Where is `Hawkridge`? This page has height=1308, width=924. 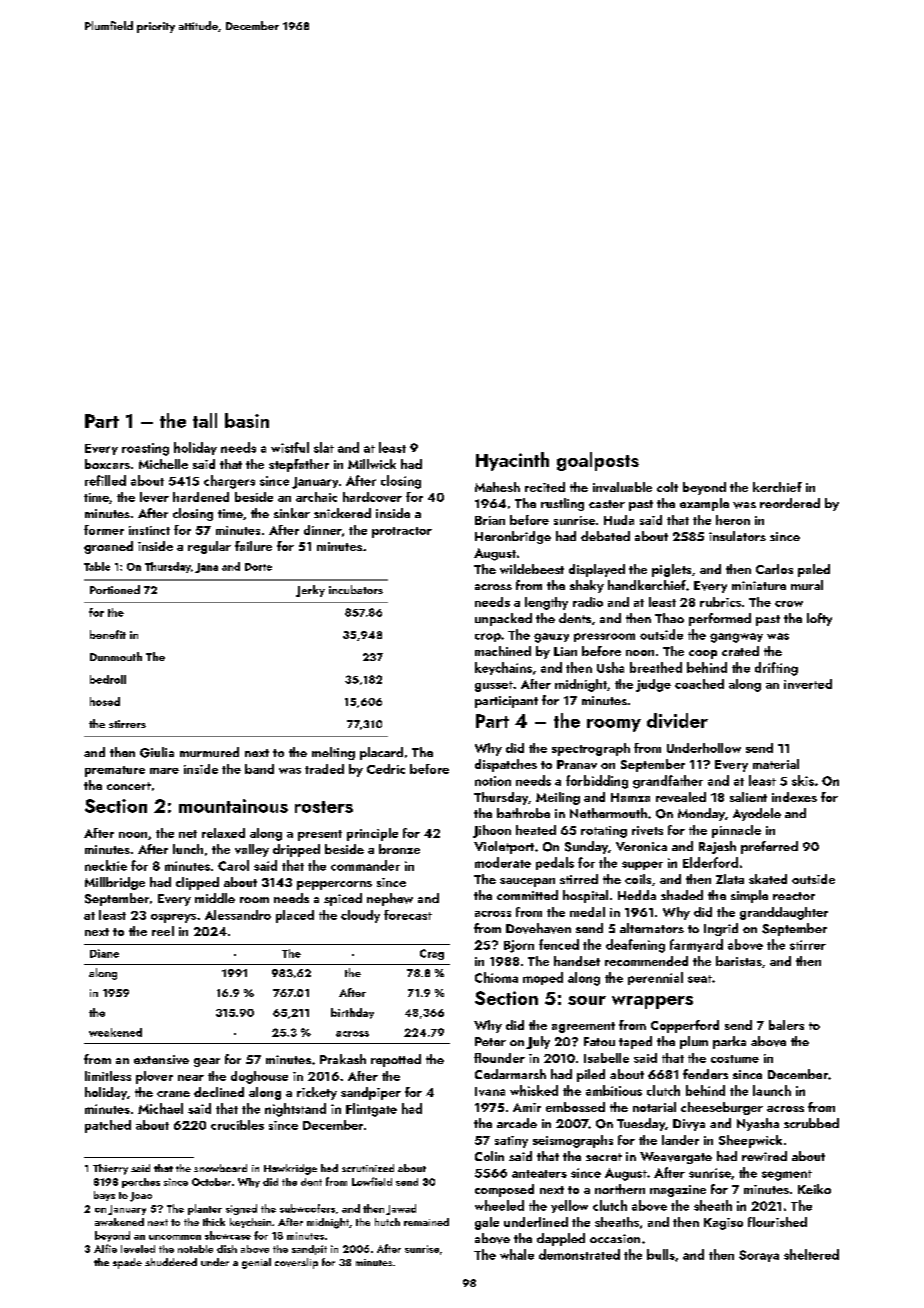 Hawkridge is located at coordinates (290, 1169).
